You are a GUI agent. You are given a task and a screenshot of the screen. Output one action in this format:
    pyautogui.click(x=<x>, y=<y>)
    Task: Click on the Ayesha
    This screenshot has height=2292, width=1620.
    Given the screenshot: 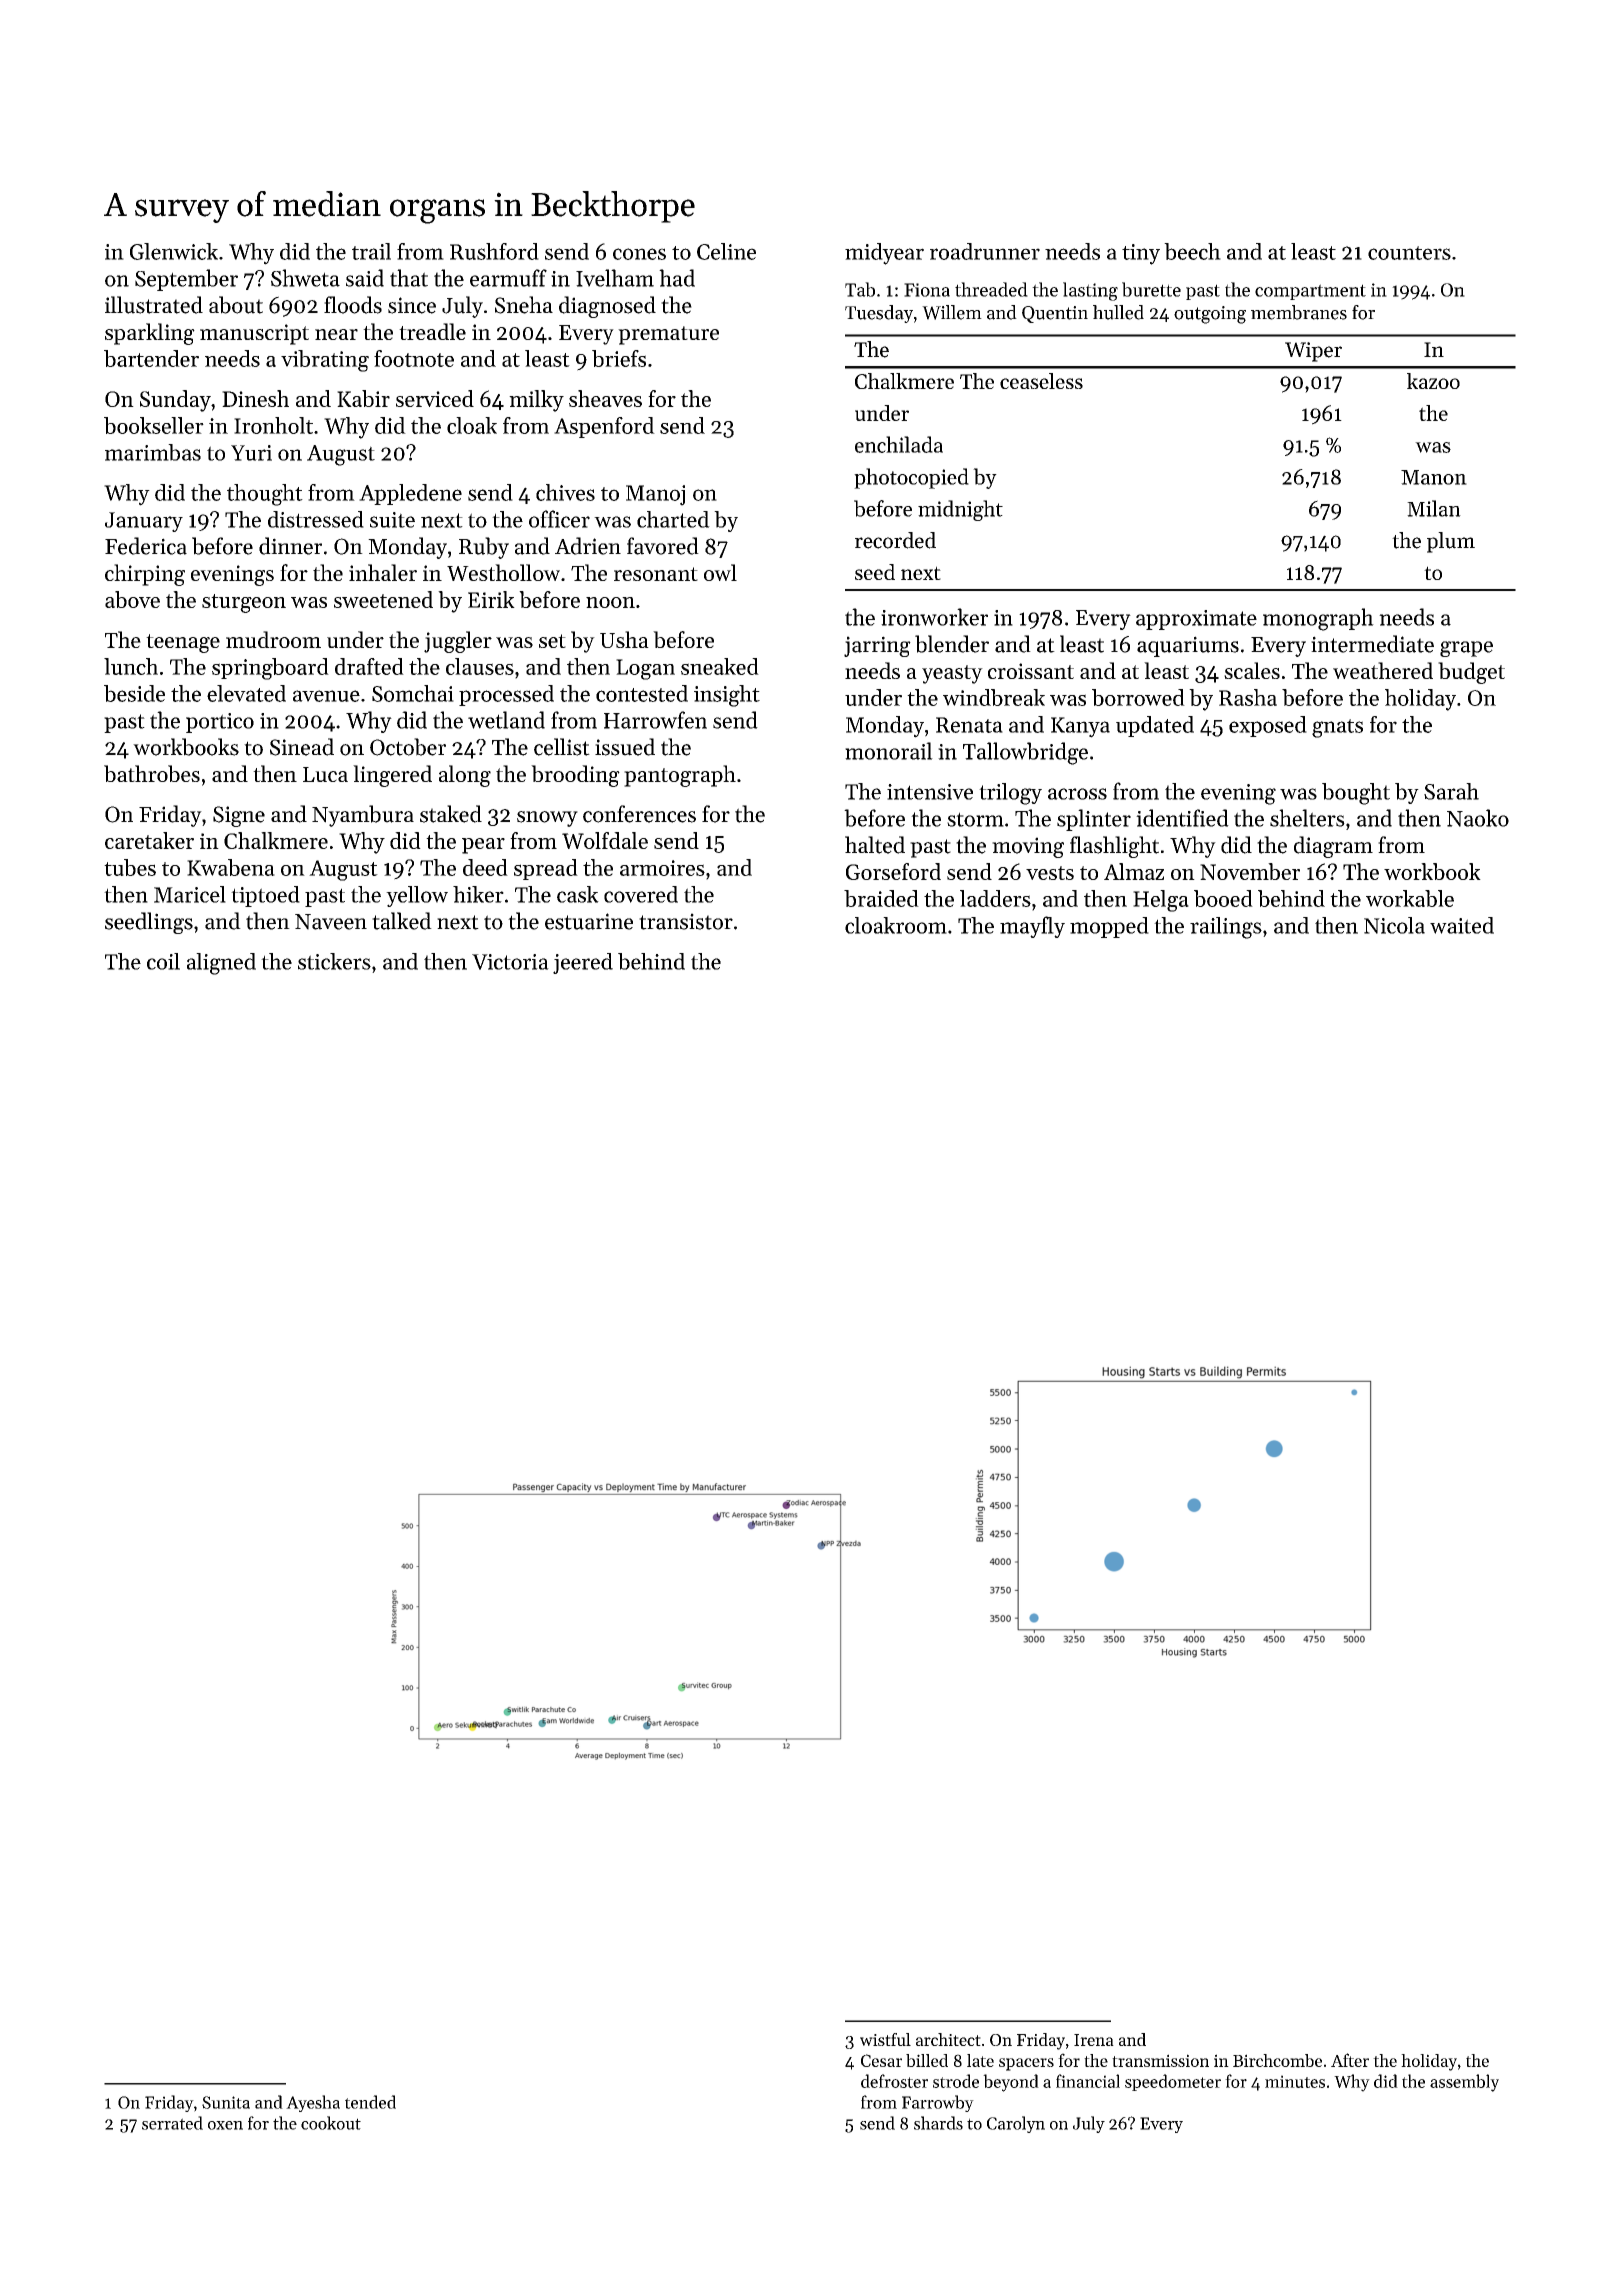 What is the action you would take?
    pyautogui.click(x=313, y=2103)
